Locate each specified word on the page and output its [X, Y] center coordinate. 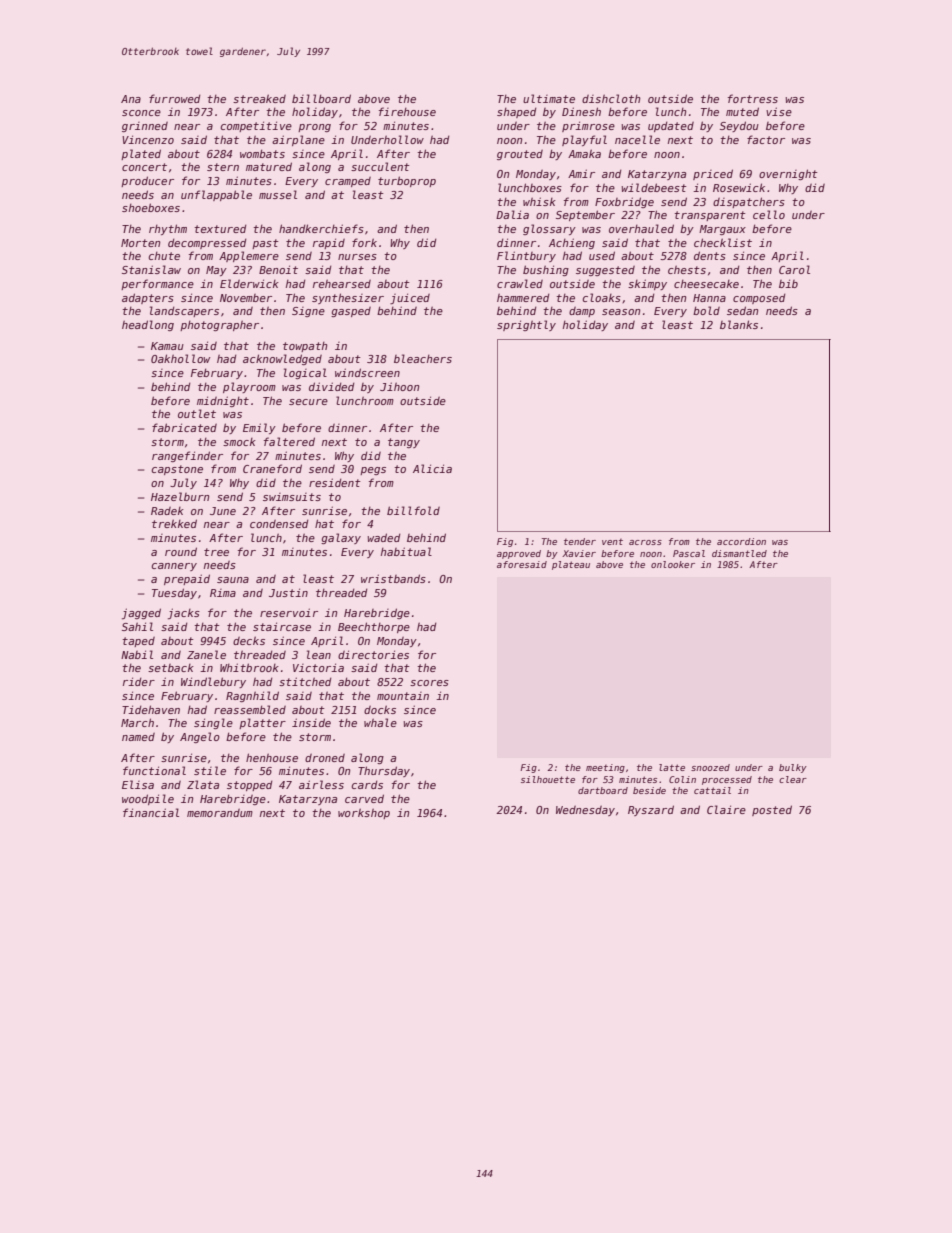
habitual [406, 551]
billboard [321, 98]
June [223, 511]
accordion [741, 541]
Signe [308, 312]
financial [151, 812]
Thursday [384, 771]
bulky [793, 768]
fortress [753, 98]
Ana [131, 99]
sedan [742, 310]
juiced [410, 298]
